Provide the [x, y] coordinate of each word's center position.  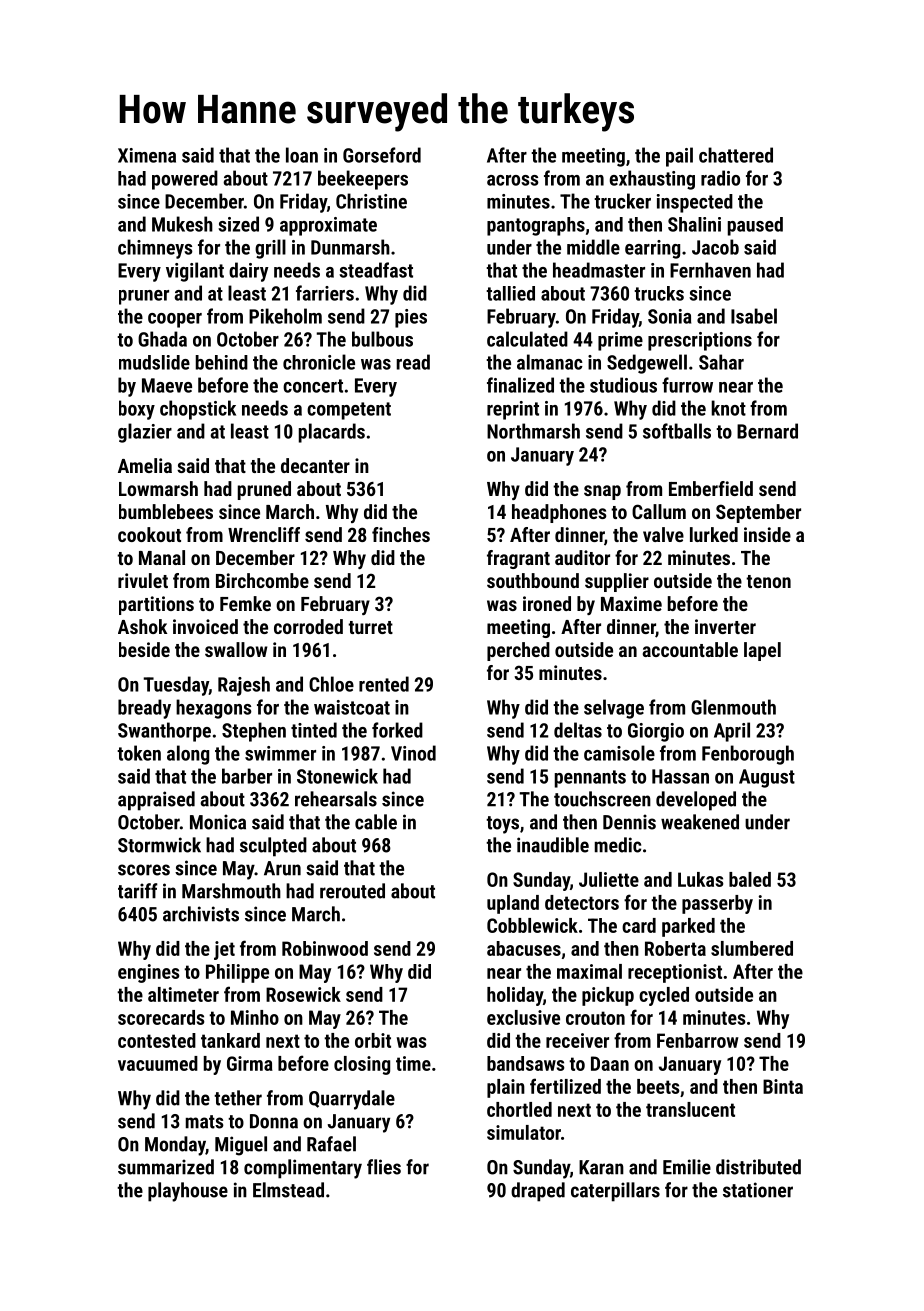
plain [506, 1088]
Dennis [629, 822]
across [513, 180]
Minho [255, 1017]
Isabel [754, 316]
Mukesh [182, 224]
